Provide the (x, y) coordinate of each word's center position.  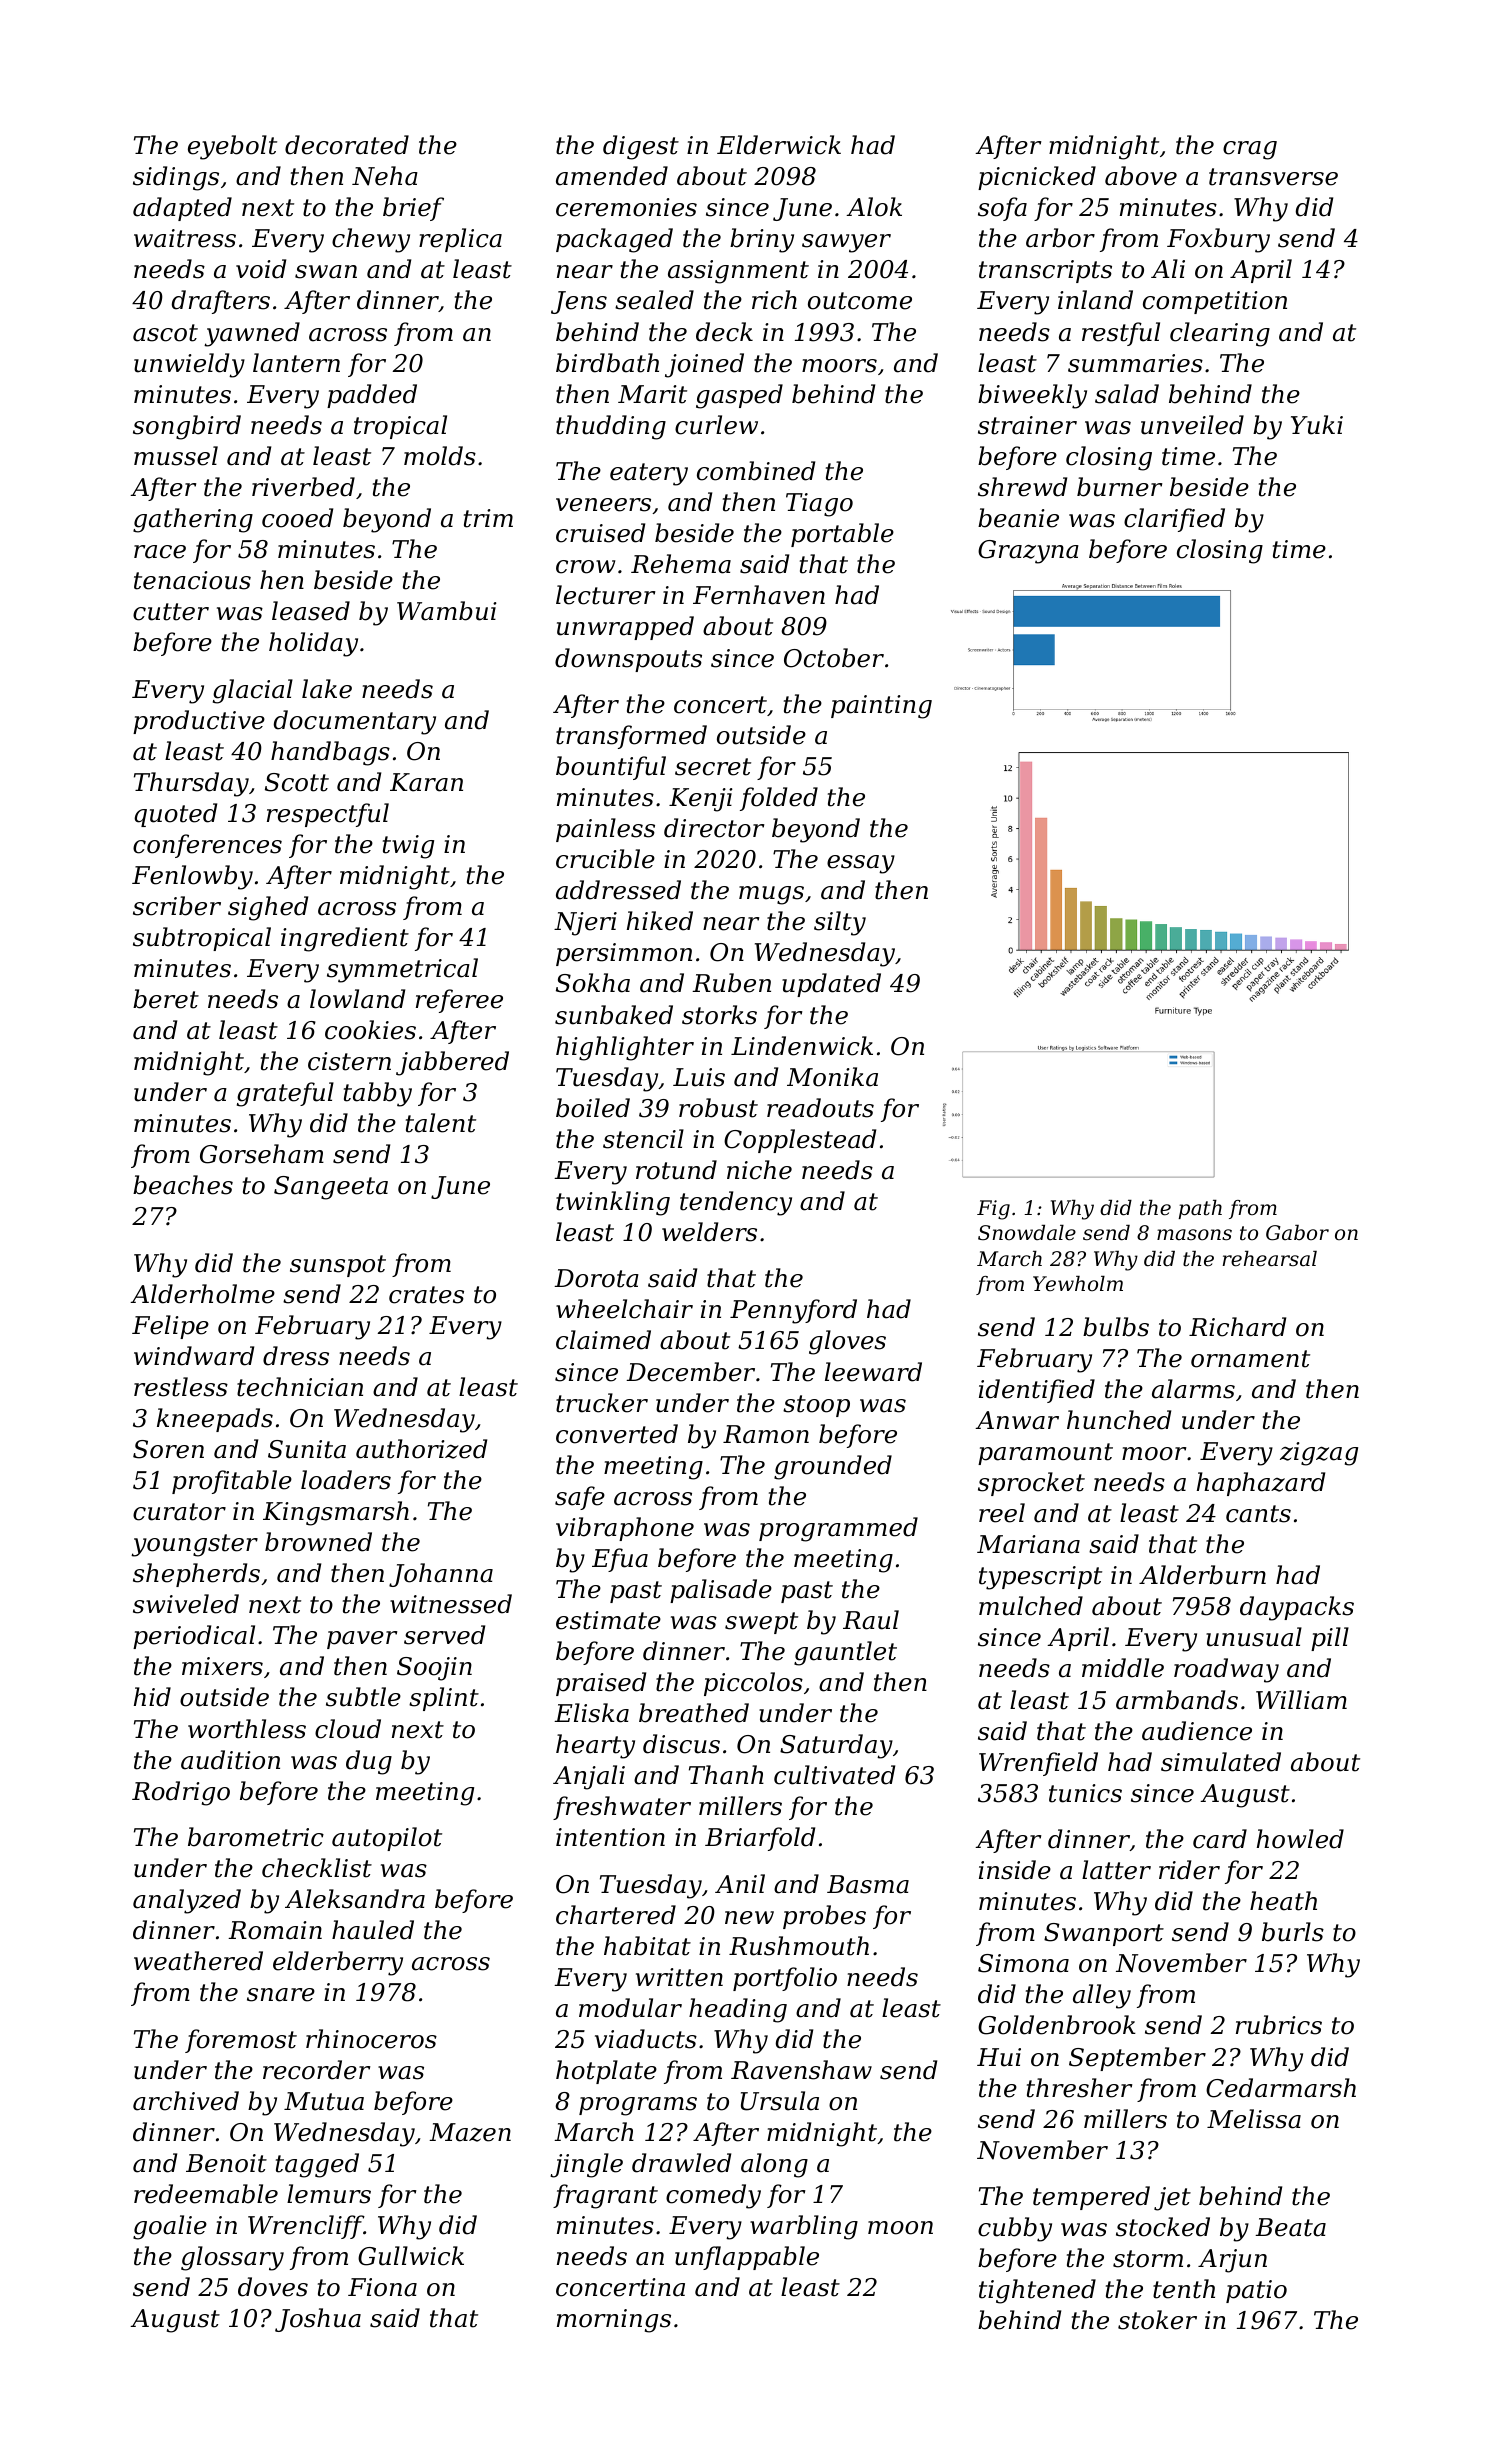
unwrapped (625, 628)
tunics (1085, 1793)
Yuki (1317, 425)
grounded (833, 1467)
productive (199, 722)
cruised (600, 533)
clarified (1174, 520)
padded (372, 396)
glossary (232, 2258)
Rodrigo (181, 1793)
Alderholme (202, 1294)
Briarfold (760, 1839)
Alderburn (1202, 1575)
